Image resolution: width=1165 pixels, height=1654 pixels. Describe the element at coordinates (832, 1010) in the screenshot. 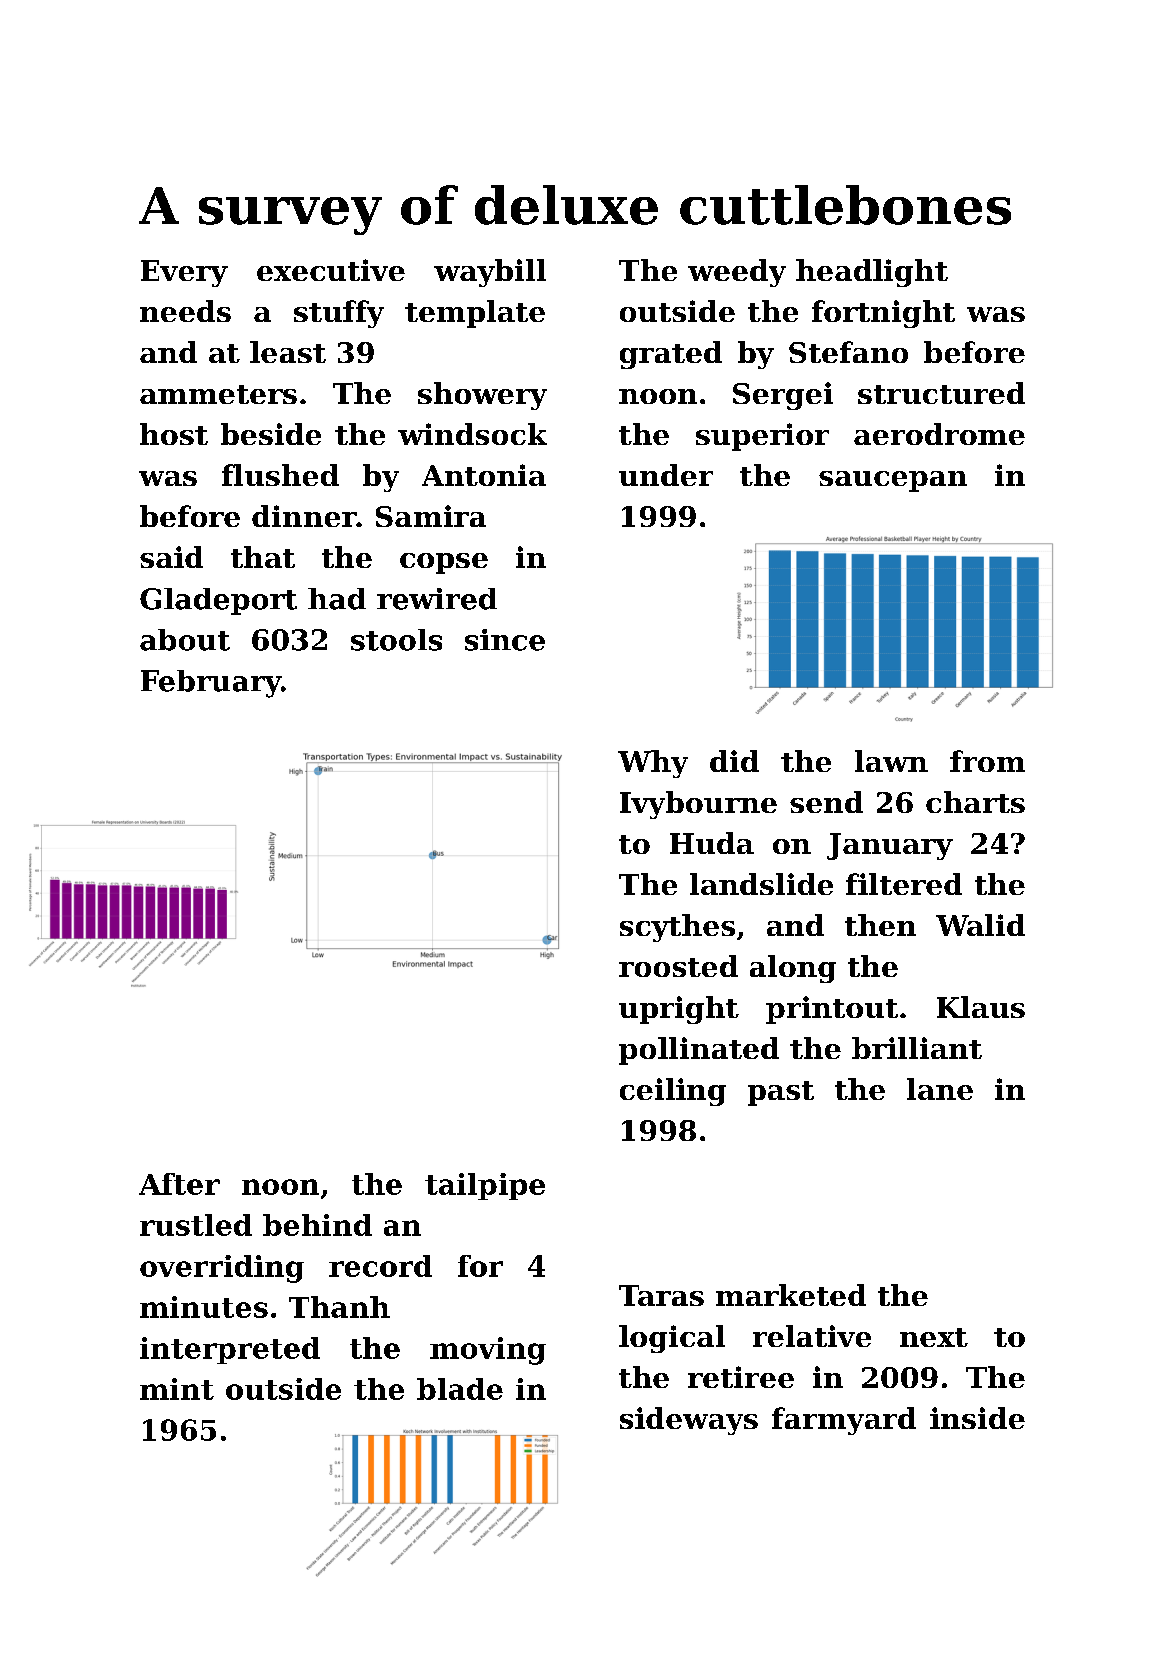

I see `printout` at that location.
